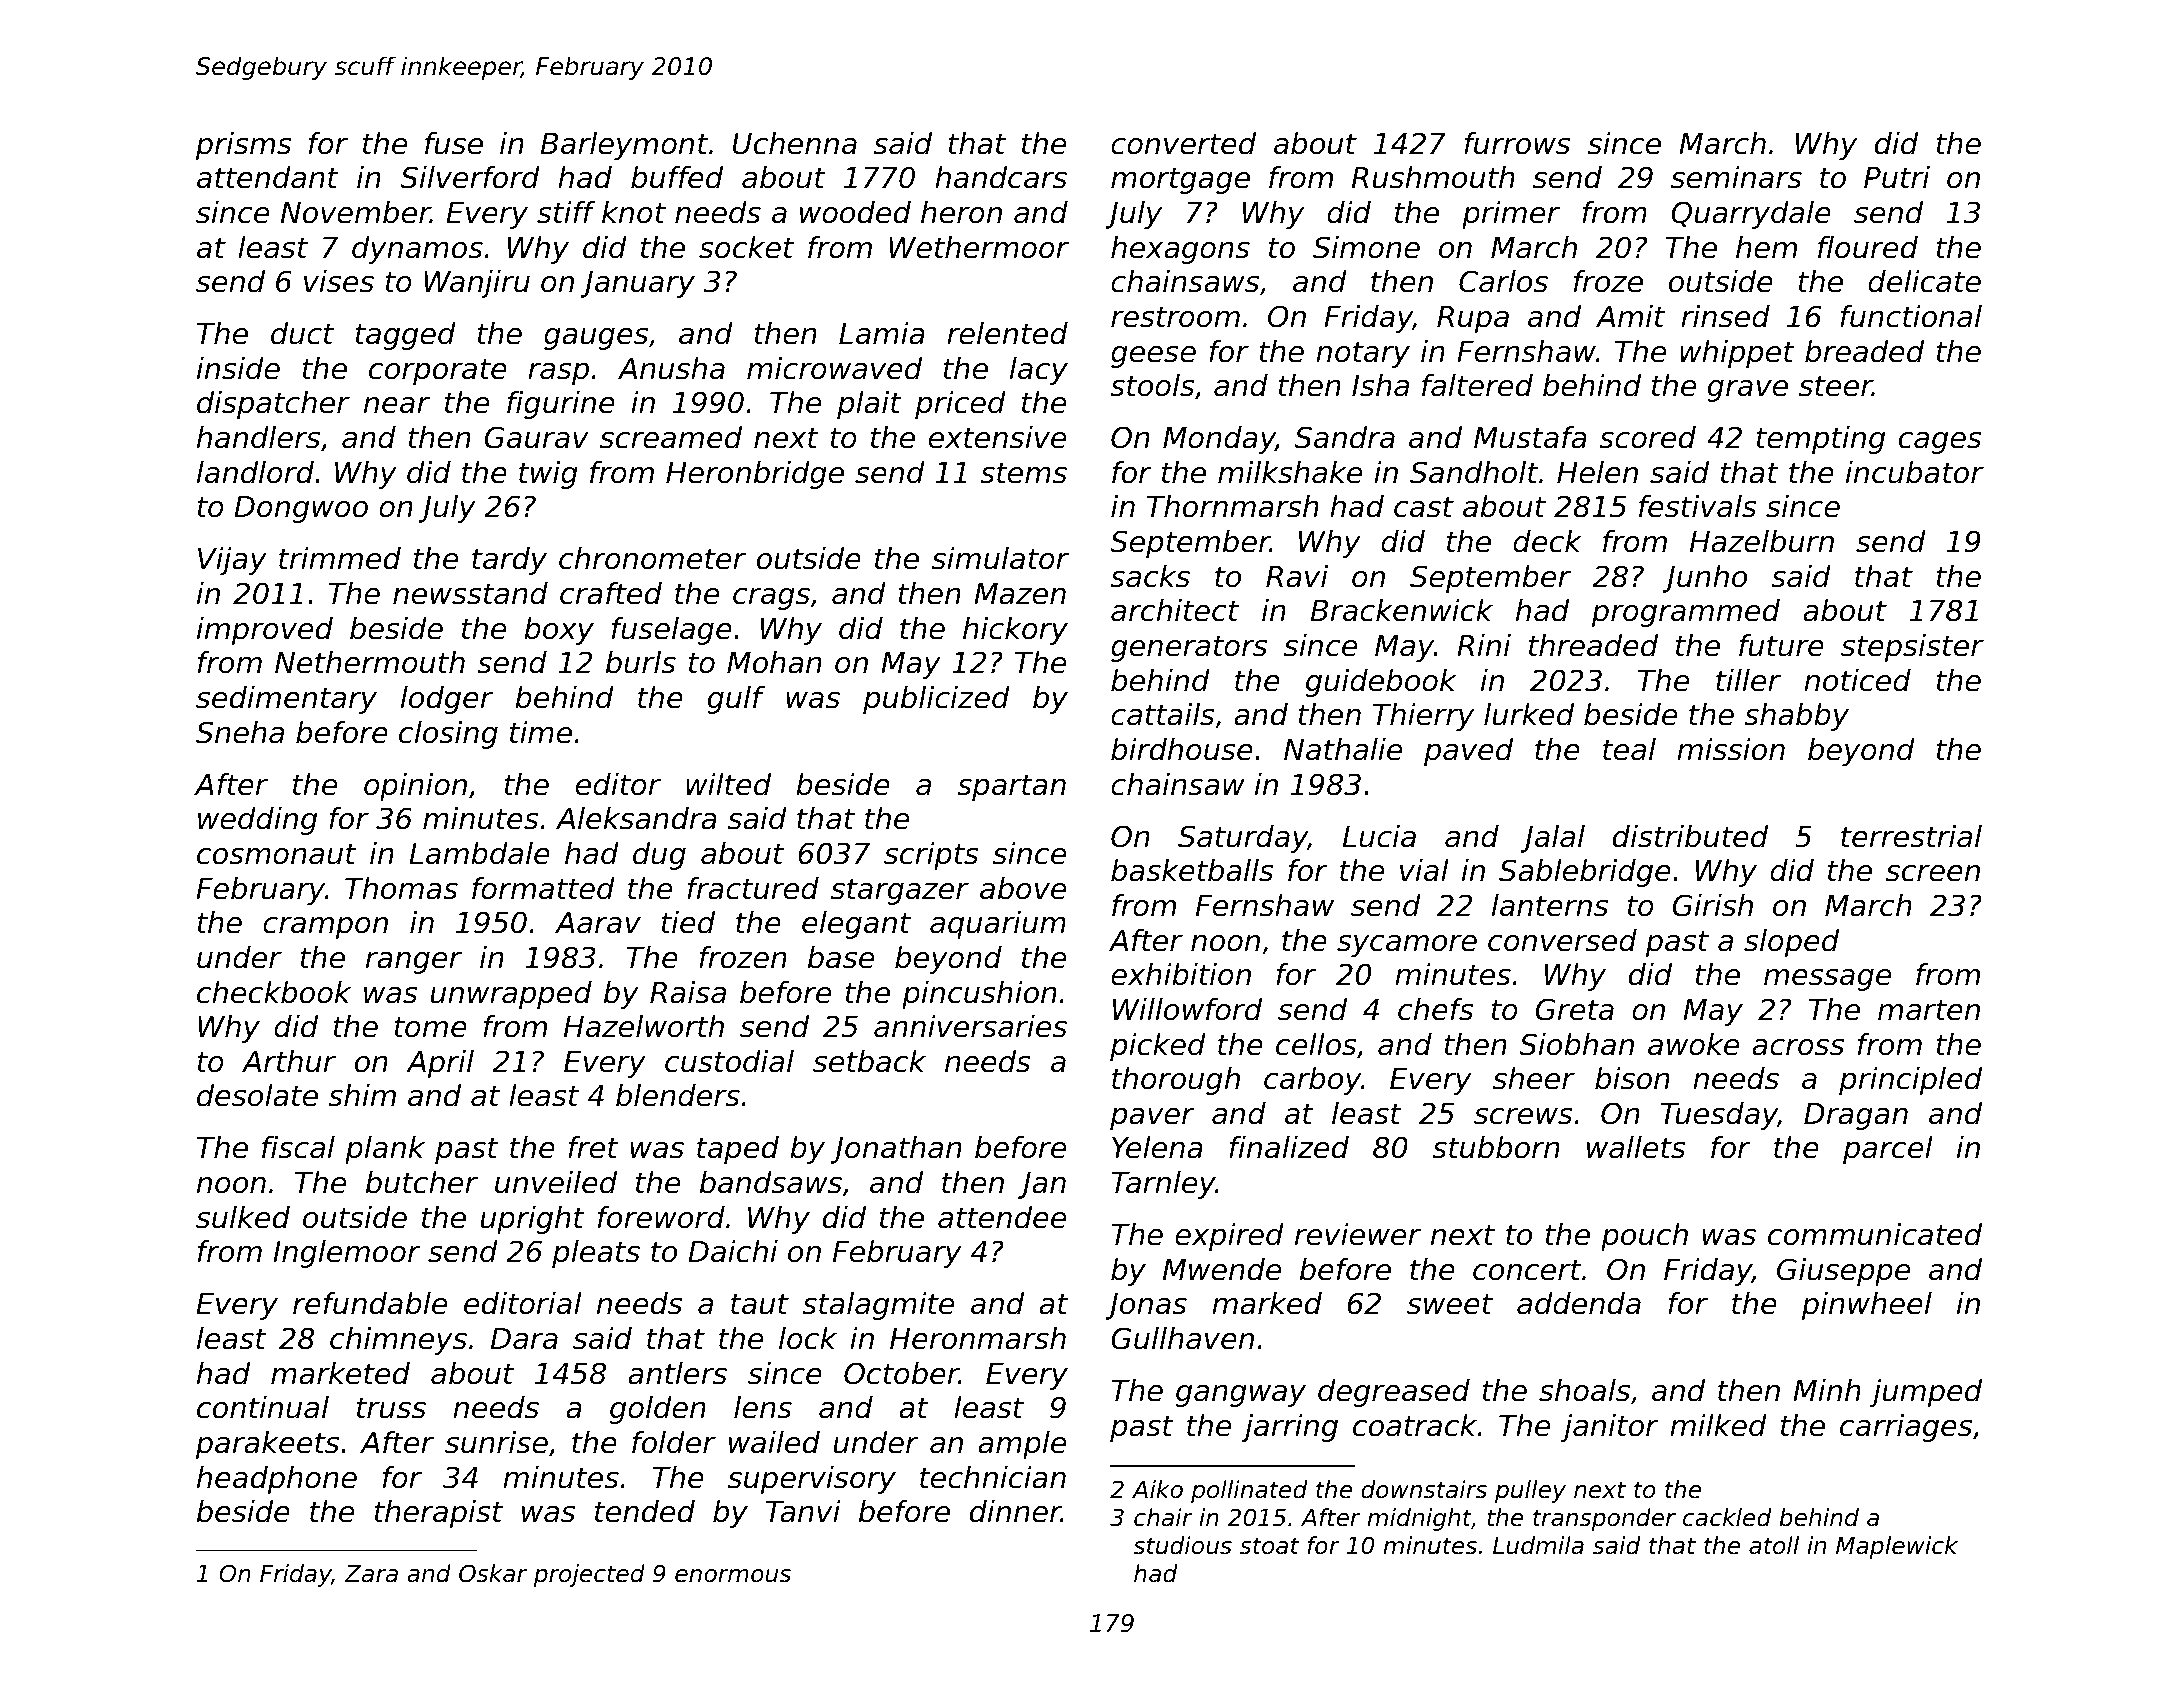  What do you see at coordinates (415, 787) in the screenshot?
I see `opinion` at bounding box center [415, 787].
